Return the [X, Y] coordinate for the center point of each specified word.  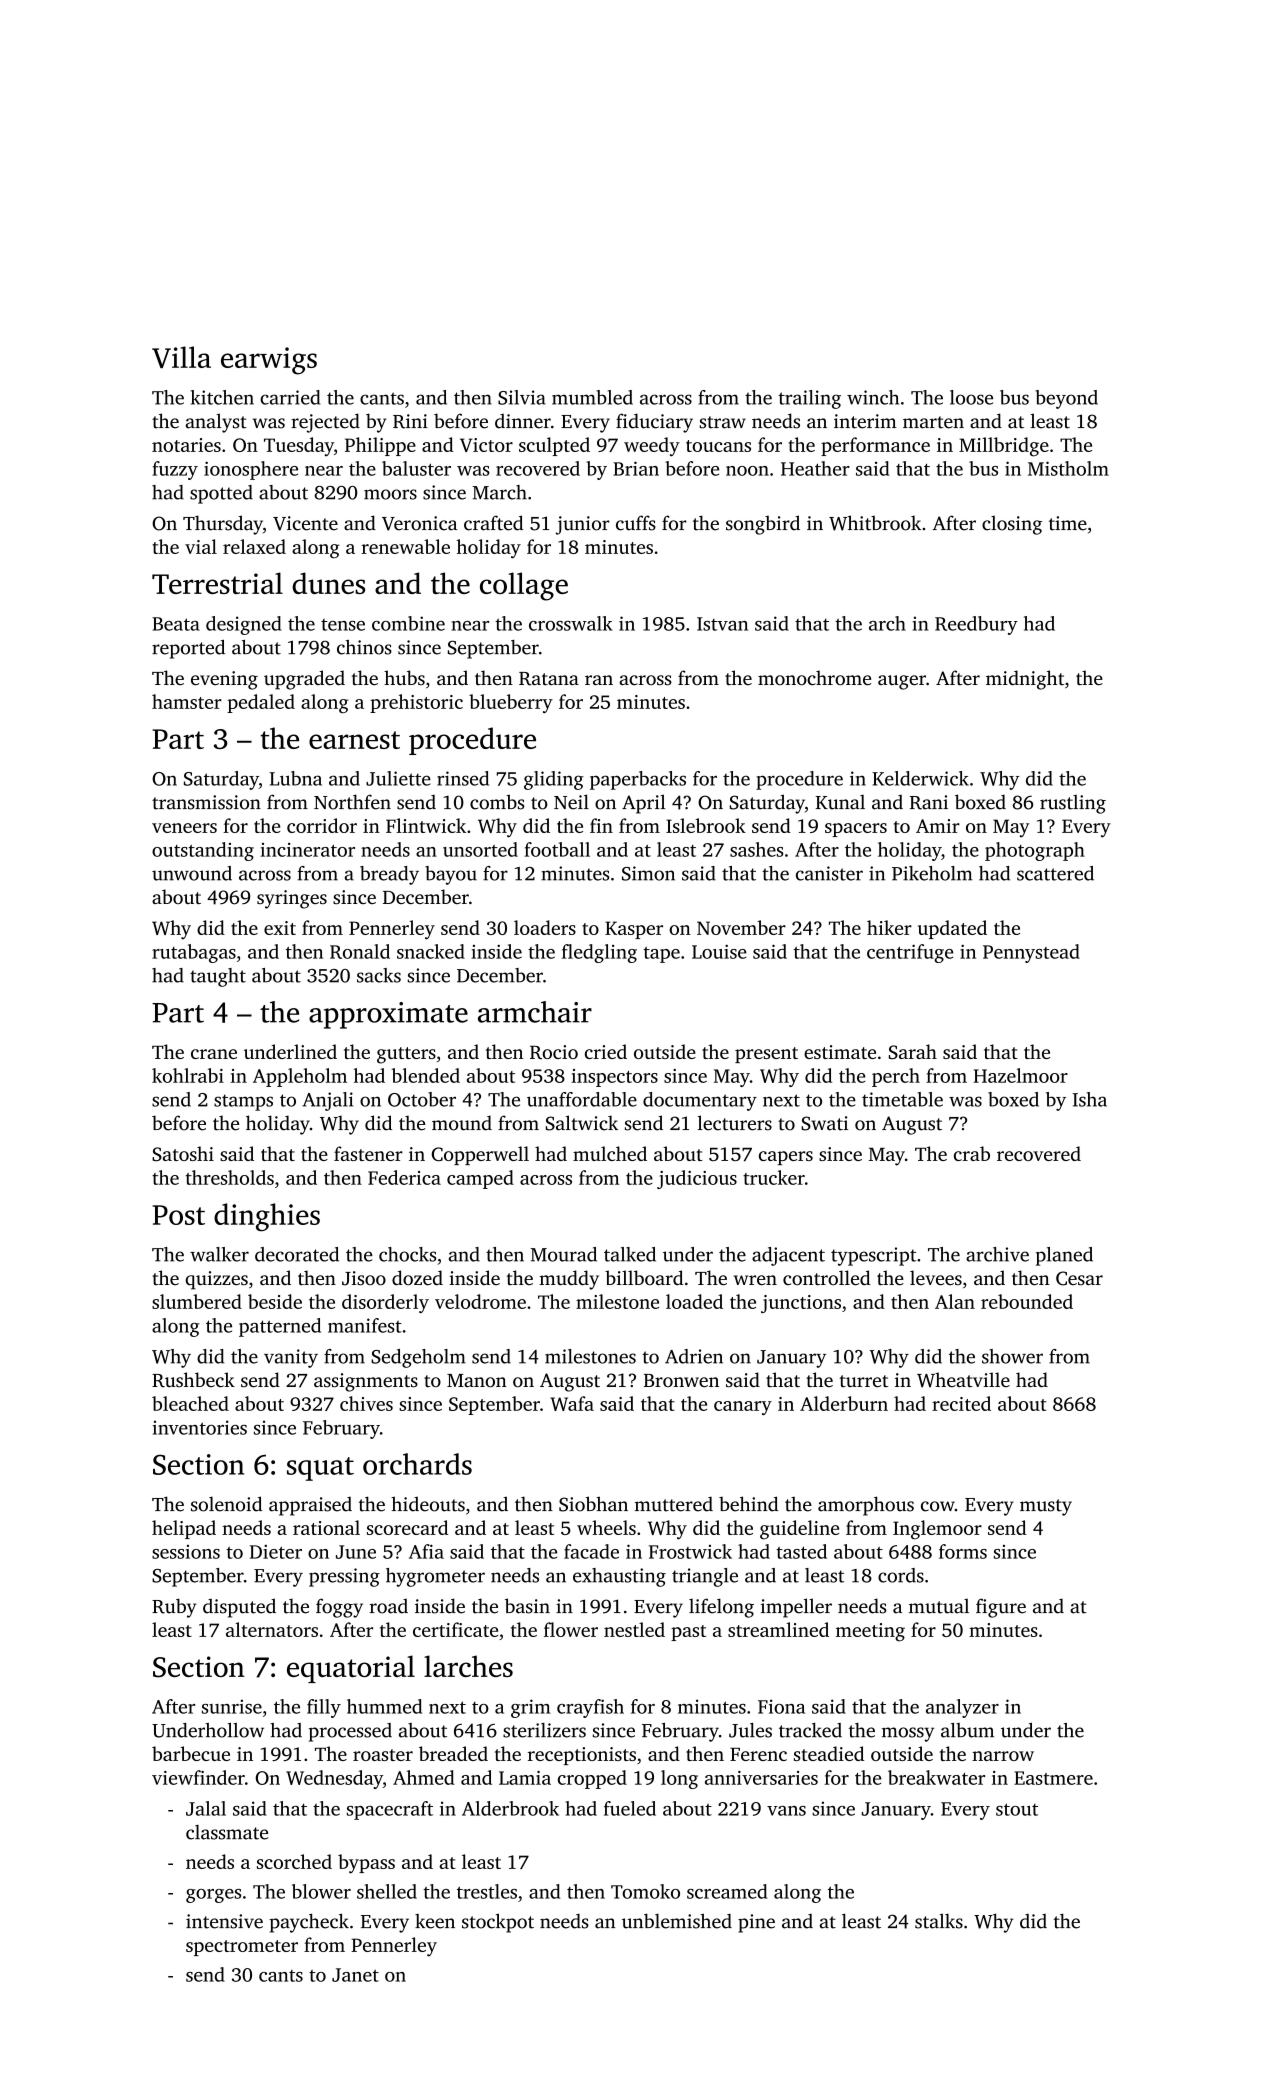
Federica [404, 1177]
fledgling [599, 953]
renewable [405, 546]
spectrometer [242, 1948]
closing [1012, 525]
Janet [355, 1975]
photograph [1035, 851]
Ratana [549, 679]
